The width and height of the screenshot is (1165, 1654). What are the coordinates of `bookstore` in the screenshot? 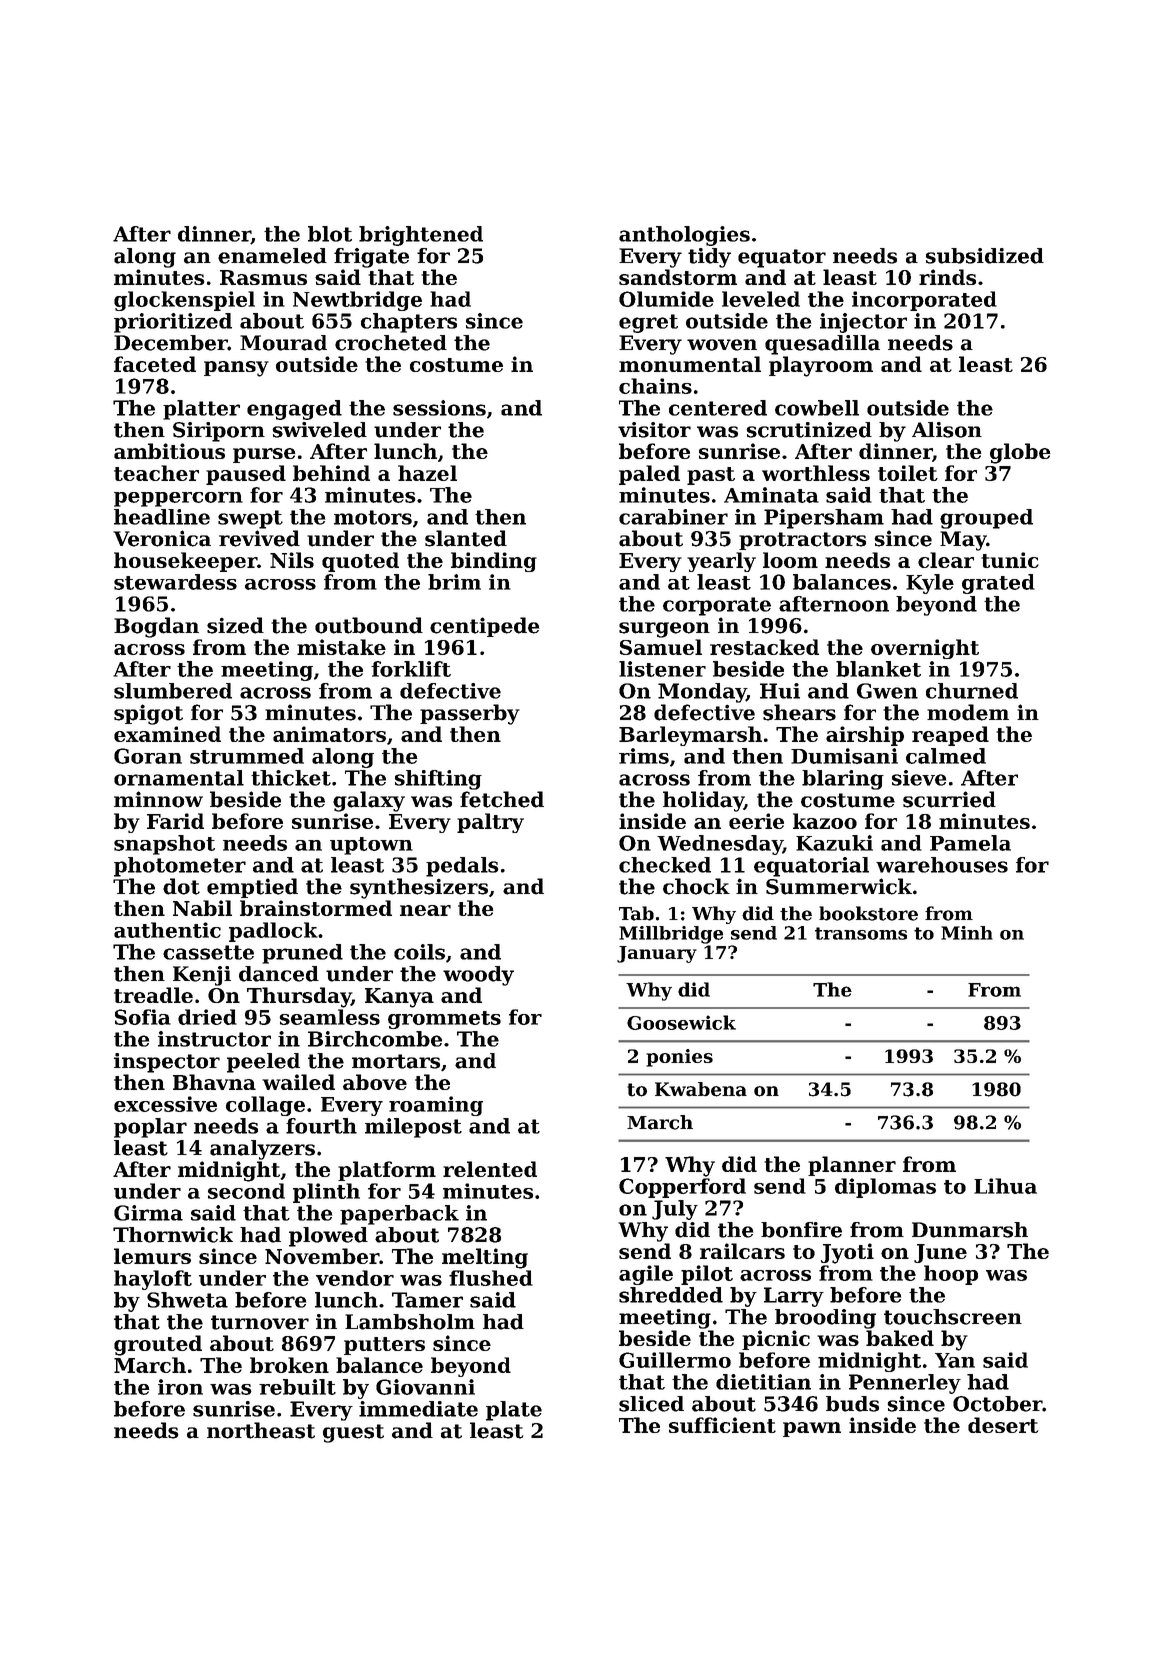 It's located at (868, 913).
